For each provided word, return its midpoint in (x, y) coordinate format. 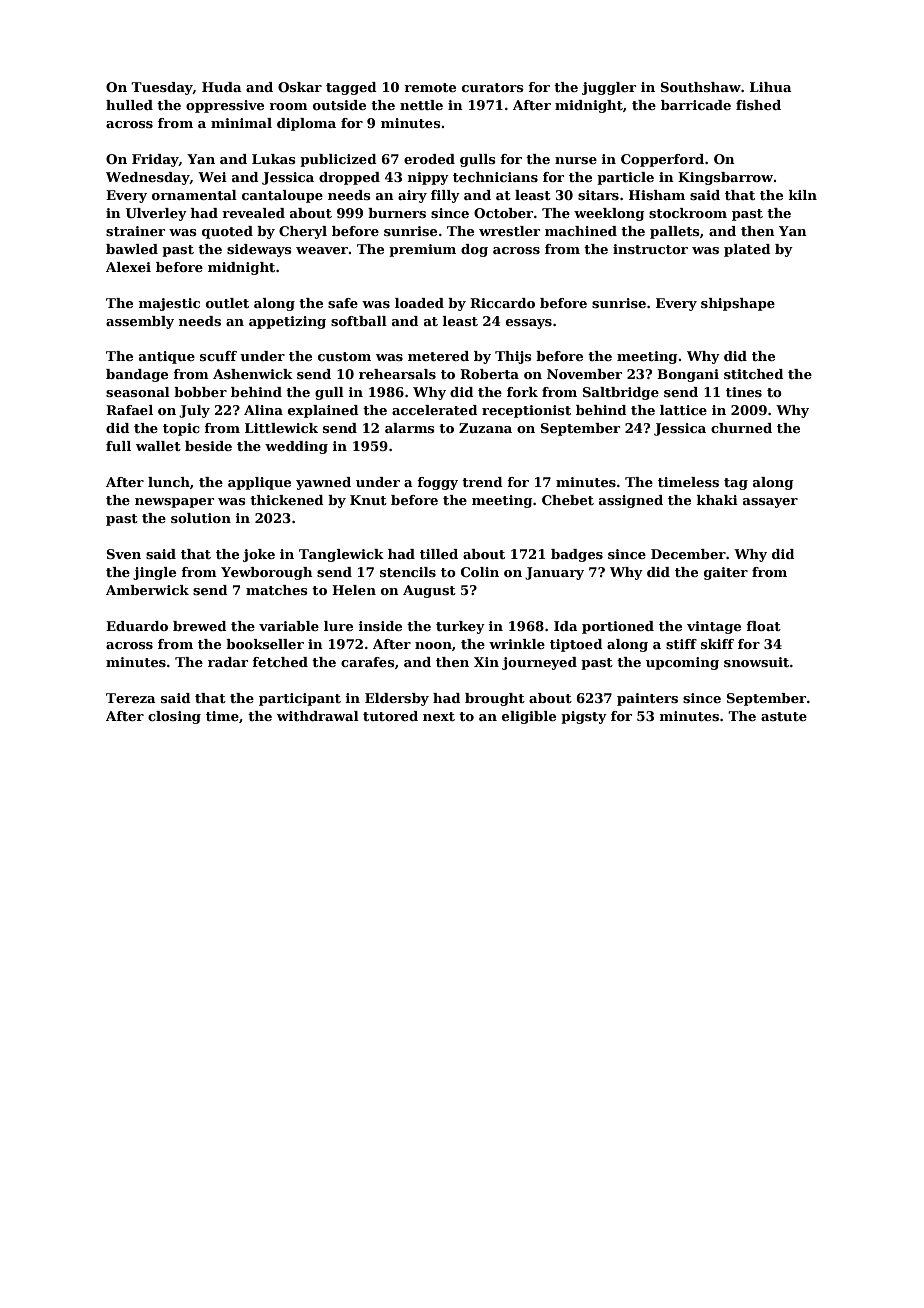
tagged (351, 88)
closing (174, 717)
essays (529, 324)
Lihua (771, 87)
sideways (259, 250)
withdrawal (318, 716)
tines (744, 392)
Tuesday (162, 88)
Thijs (513, 357)
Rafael (129, 410)
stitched (754, 374)
